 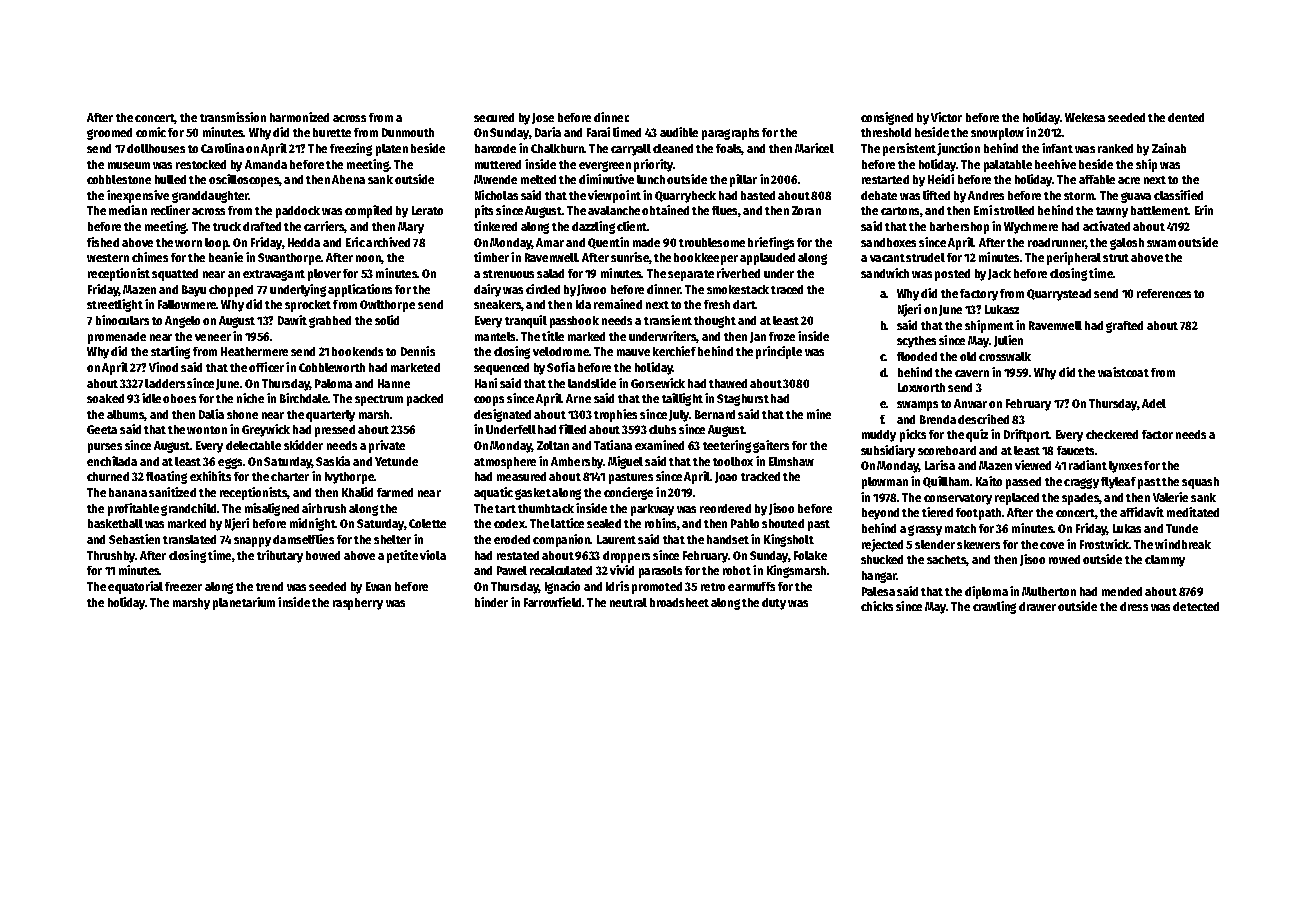 What do you see at coordinates (244, 603) in the page?
I see `planetarium` at bounding box center [244, 603].
